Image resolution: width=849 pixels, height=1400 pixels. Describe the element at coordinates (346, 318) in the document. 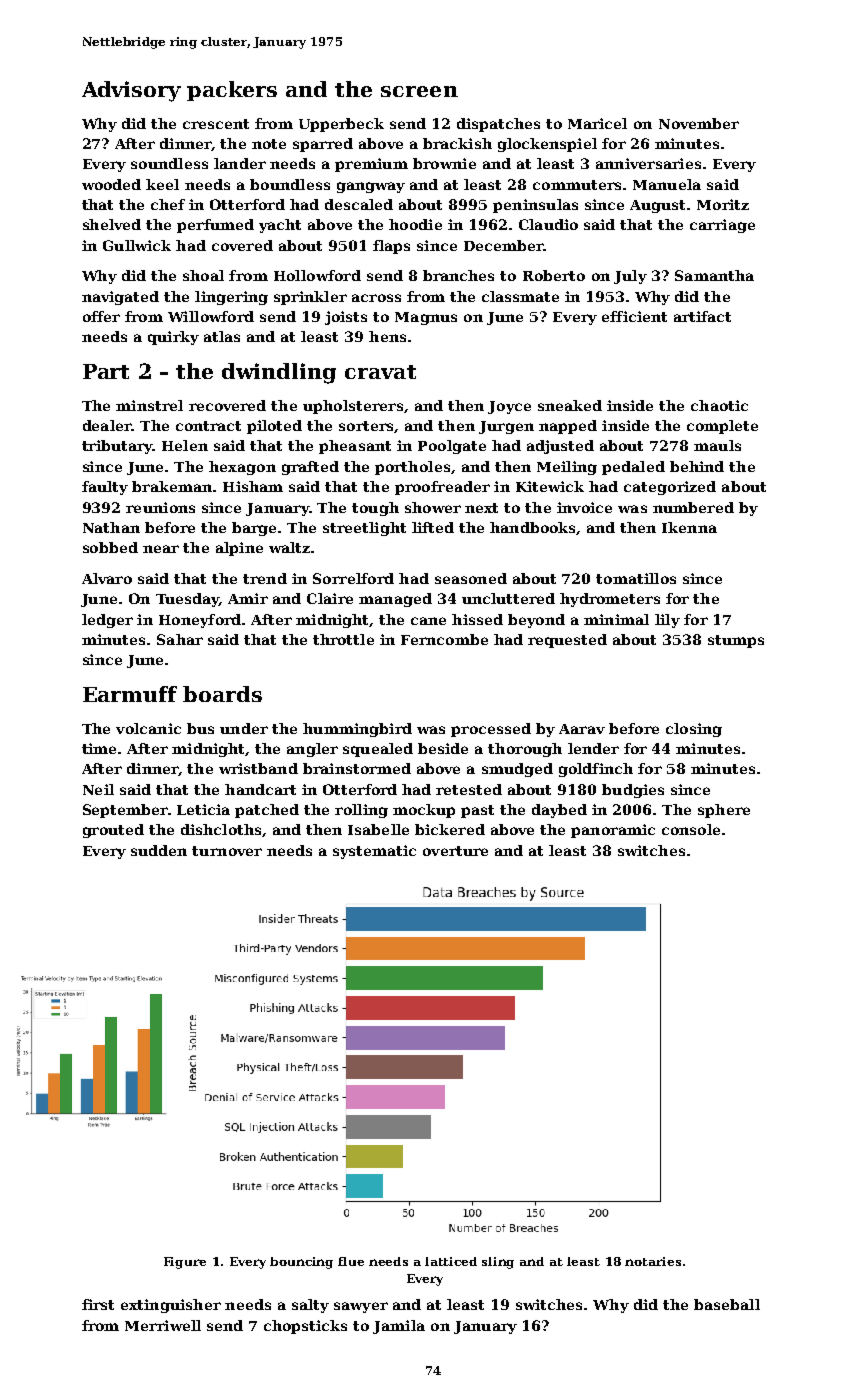

I see `joists` at that location.
